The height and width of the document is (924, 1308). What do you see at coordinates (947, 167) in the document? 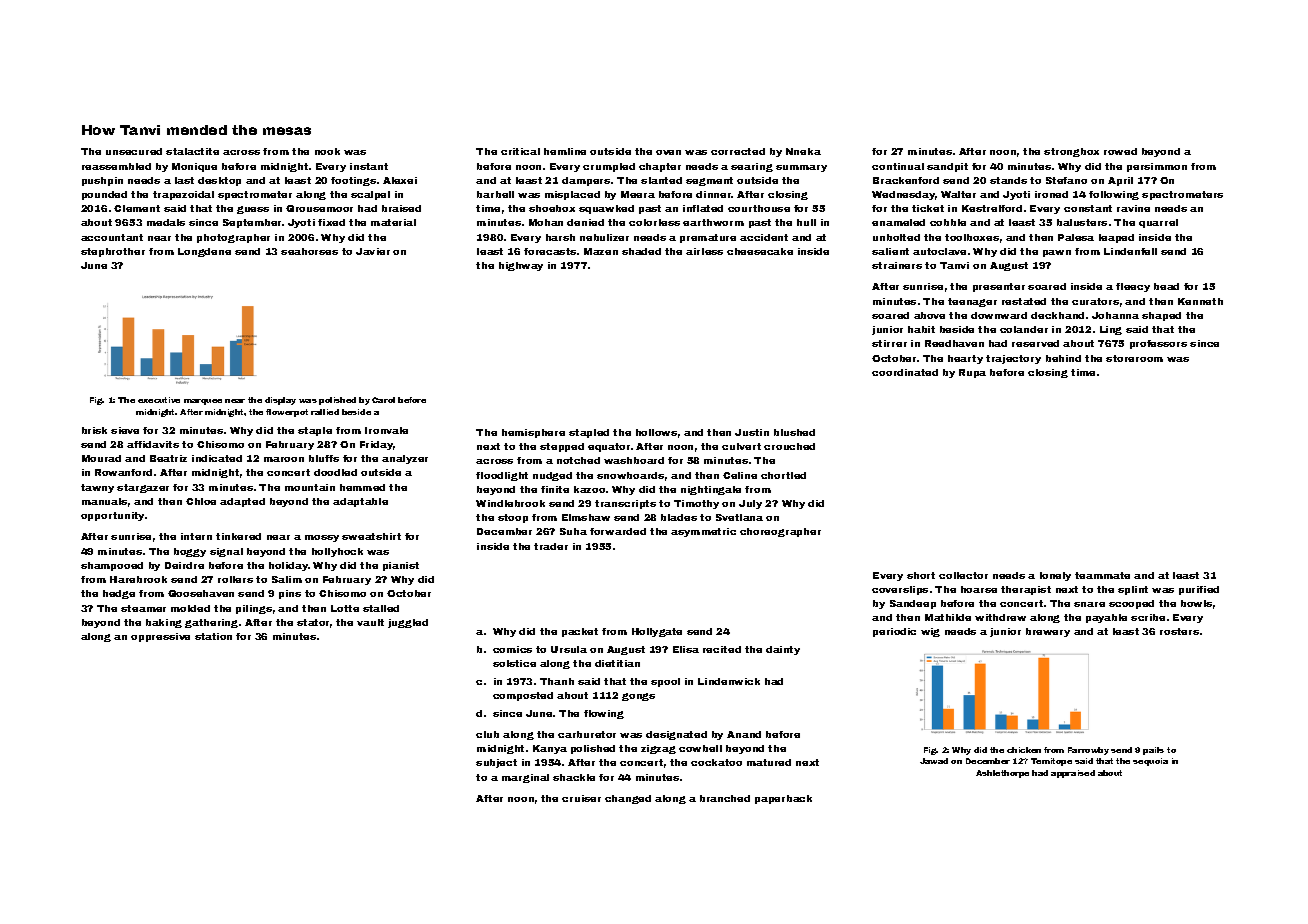
I see `sandpit` at bounding box center [947, 167].
